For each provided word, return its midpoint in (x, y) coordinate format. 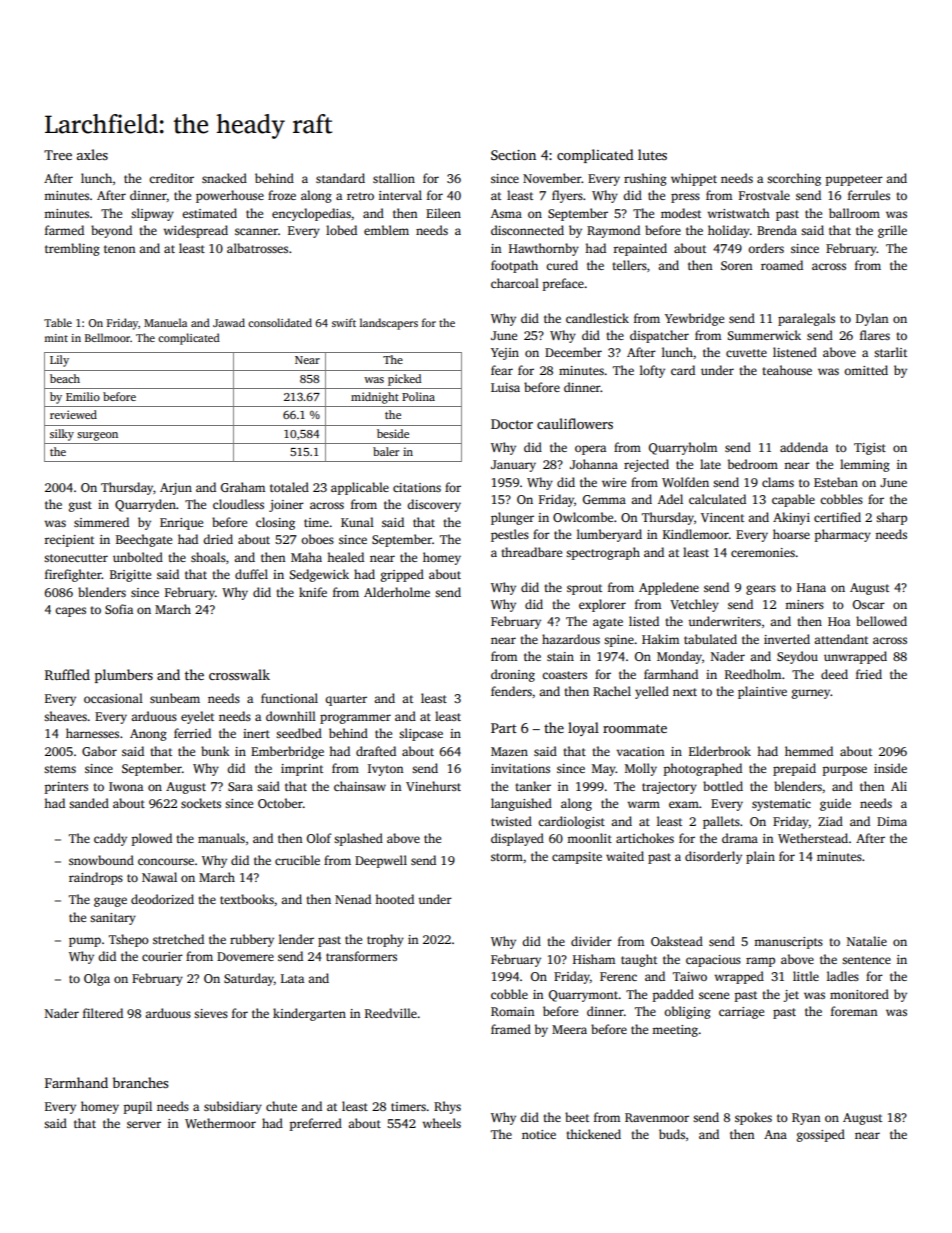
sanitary (113, 919)
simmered (101, 522)
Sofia (119, 609)
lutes (652, 154)
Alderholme (397, 592)
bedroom (753, 464)
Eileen (443, 213)
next (685, 692)
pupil (138, 1107)
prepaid (794, 769)
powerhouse (230, 196)
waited (625, 856)
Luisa (505, 387)
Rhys (447, 1107)
